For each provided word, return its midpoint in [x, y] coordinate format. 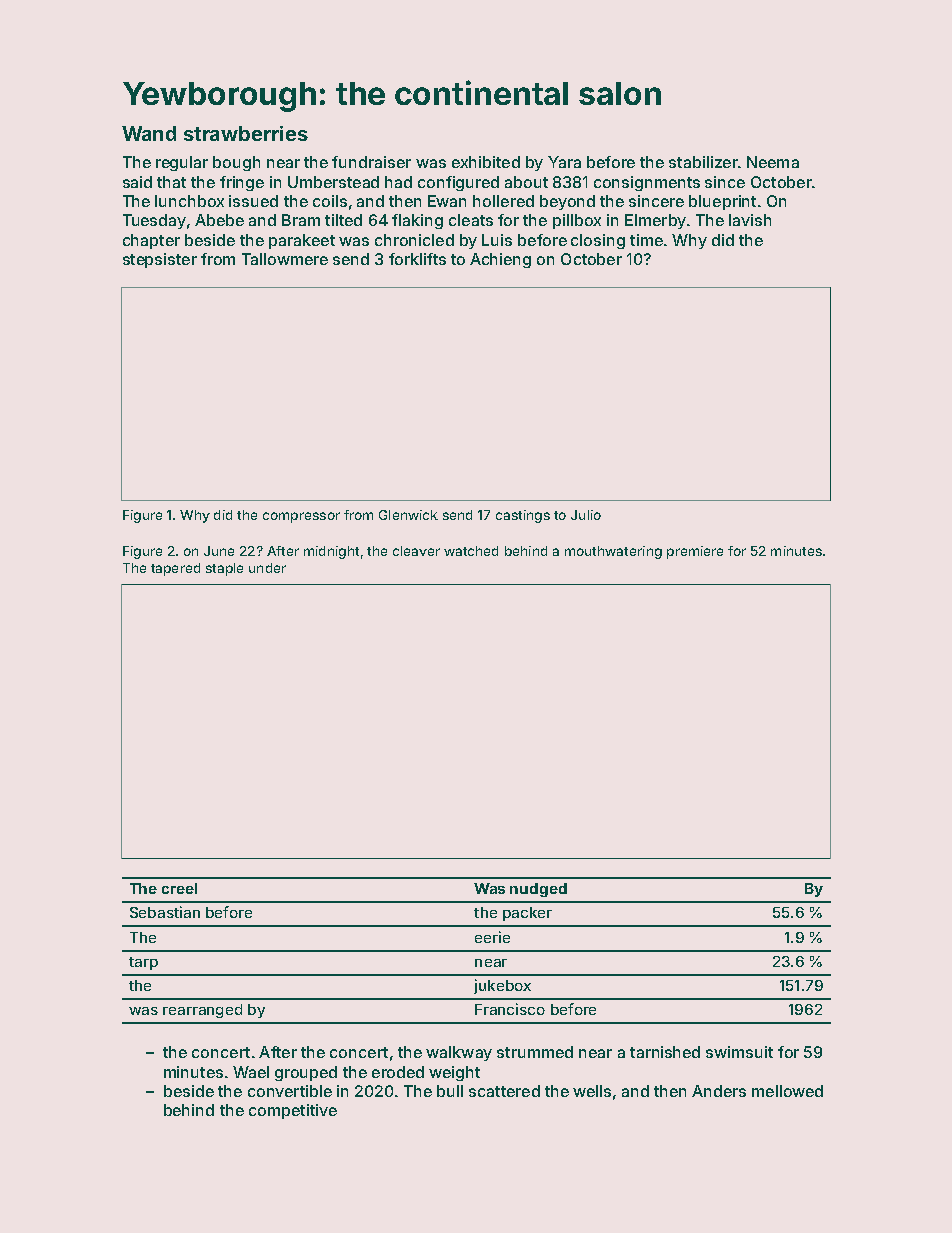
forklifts [417, 259]
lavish [750, 220]
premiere [695, 552]
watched [471, 551]
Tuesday [154, 221]
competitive [293, 1111]
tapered [175, 569]
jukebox [502, 986]
